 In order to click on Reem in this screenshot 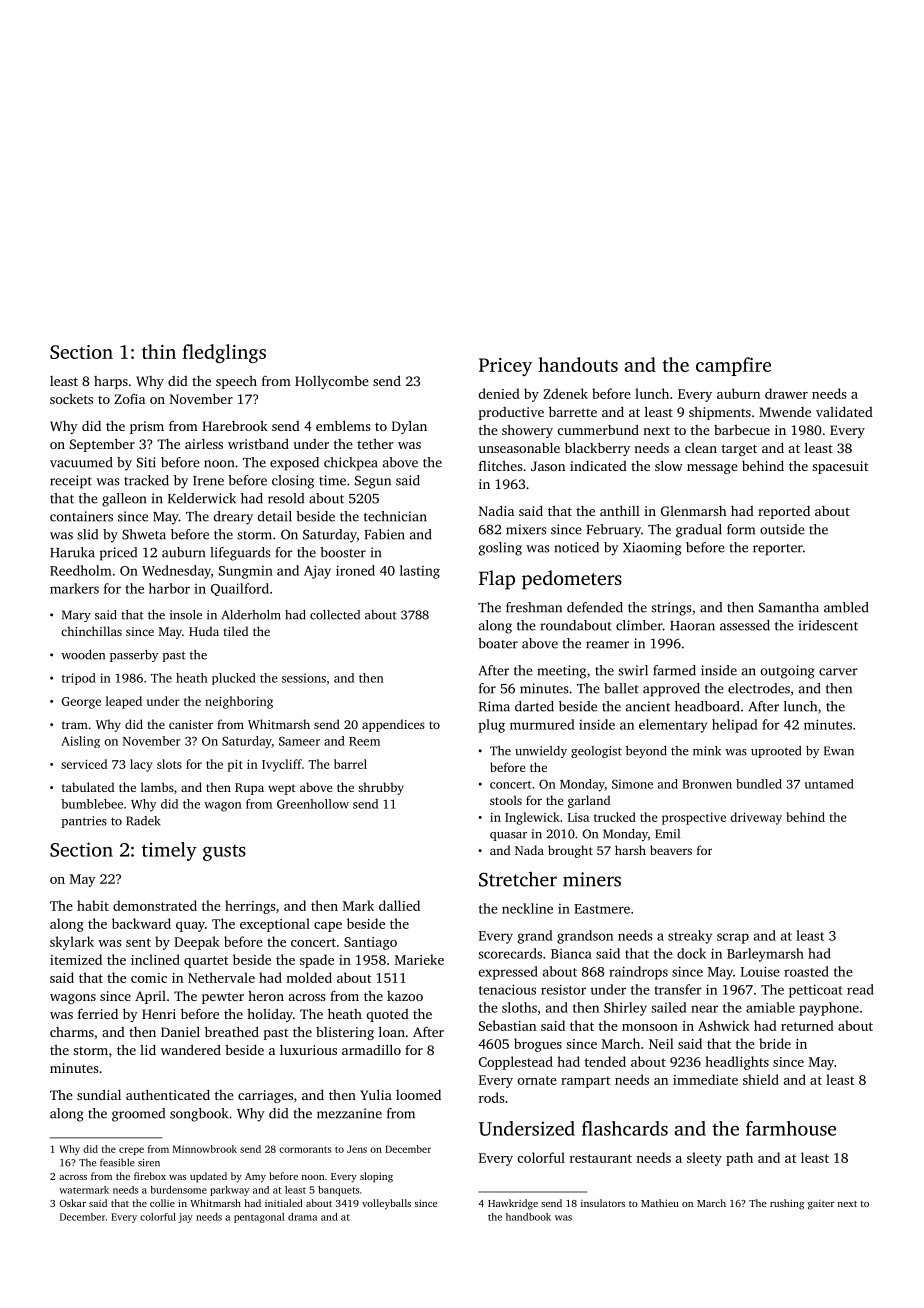, I will do `click(364, 741)`.
